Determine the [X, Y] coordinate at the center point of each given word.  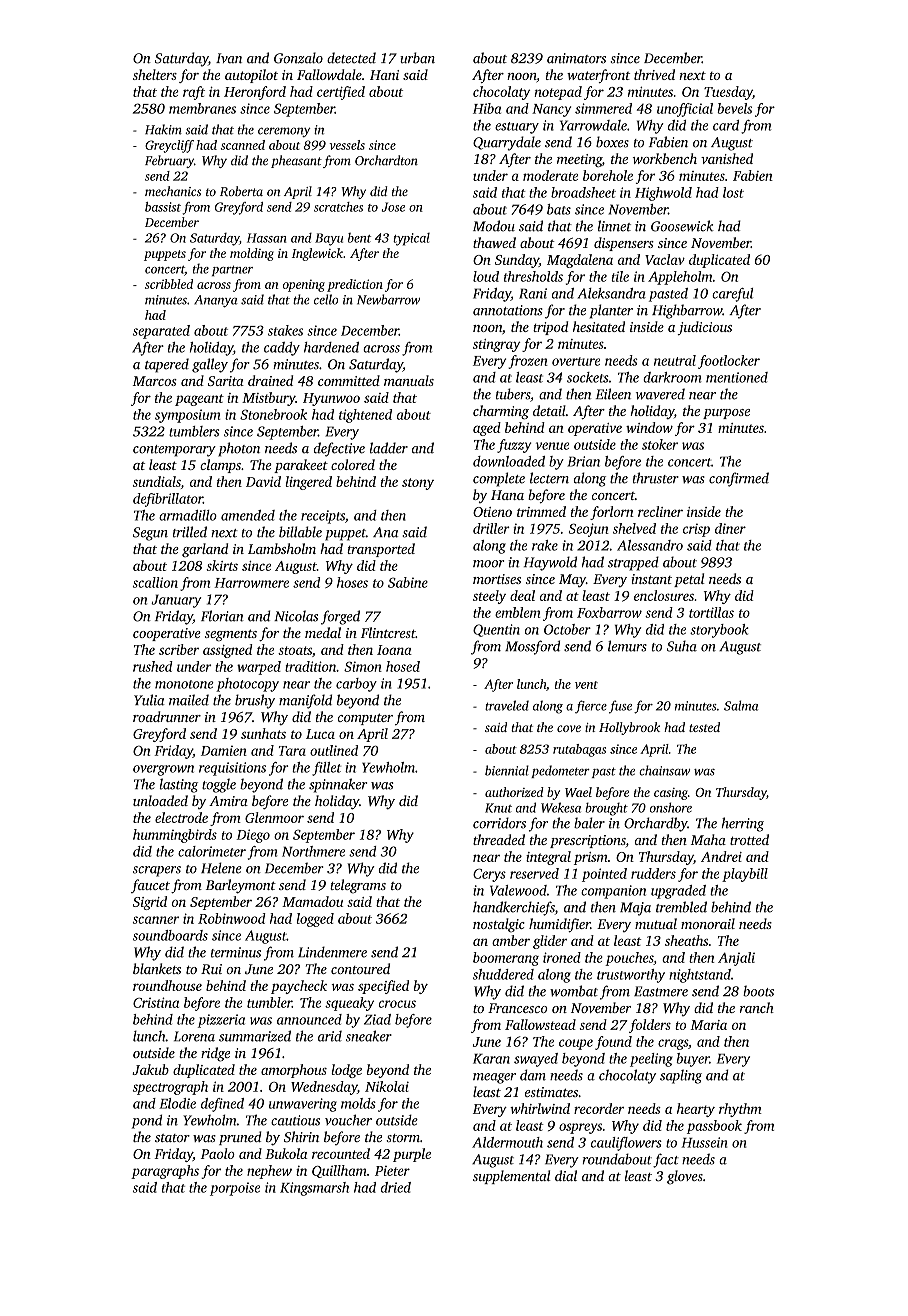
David [263, 481]
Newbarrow [388, 299]
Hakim [163, 129]
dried [396, 1187]
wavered [660, 394]
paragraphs [165, 1172]
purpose [726, 414]
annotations [508, 310]
